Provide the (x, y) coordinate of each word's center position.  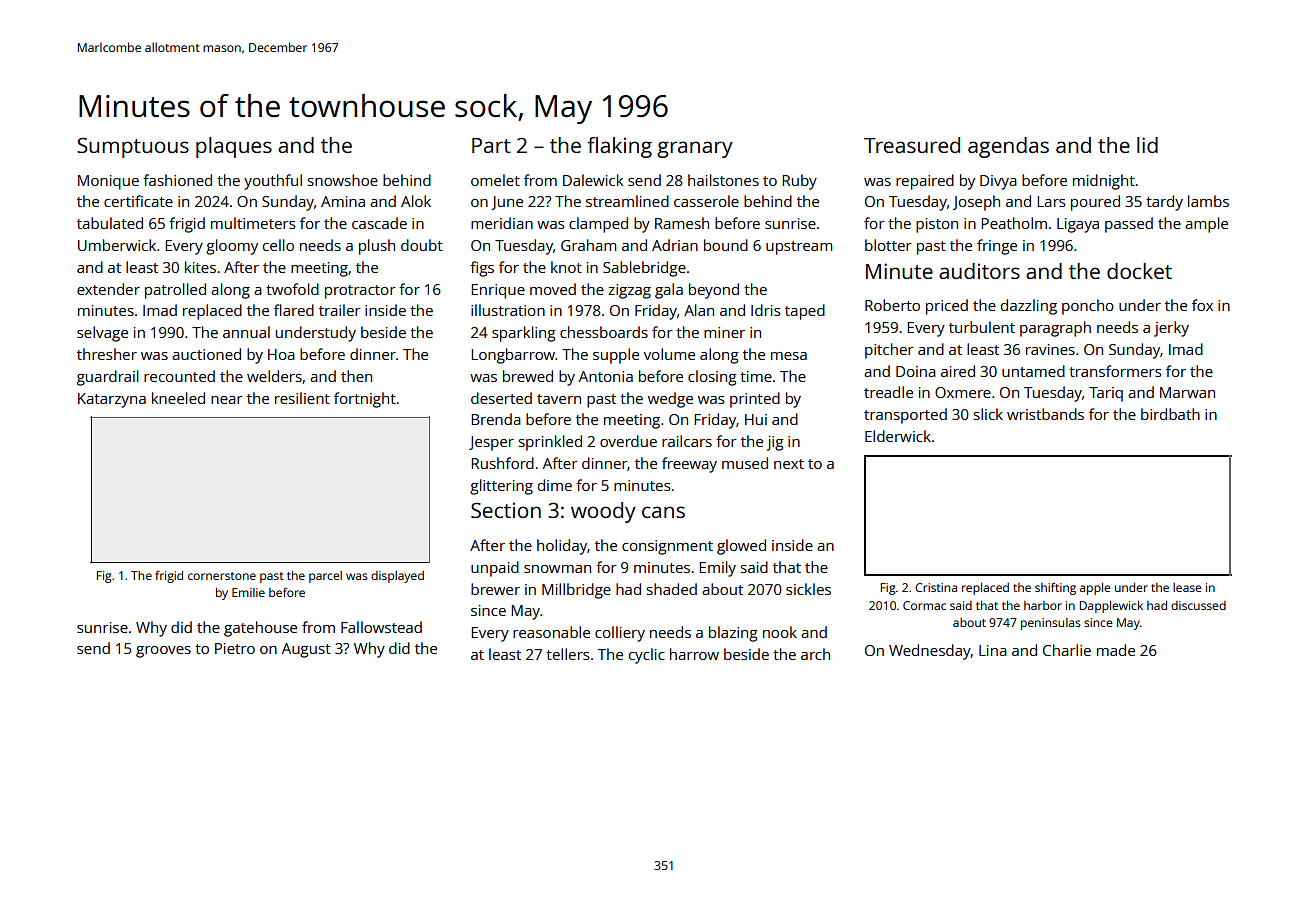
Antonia (606, 376)
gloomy (232, 247)
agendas (1008, 147)
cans (663, 512)
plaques (234, 147)
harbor (1043, 605)
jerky (1171, 329)
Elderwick (898, 436)
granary (695, 149)
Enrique (498, 291)
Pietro (235, 648)
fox (1202, 305)
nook (780, 632)
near (227, 400)
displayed (397, 577)
